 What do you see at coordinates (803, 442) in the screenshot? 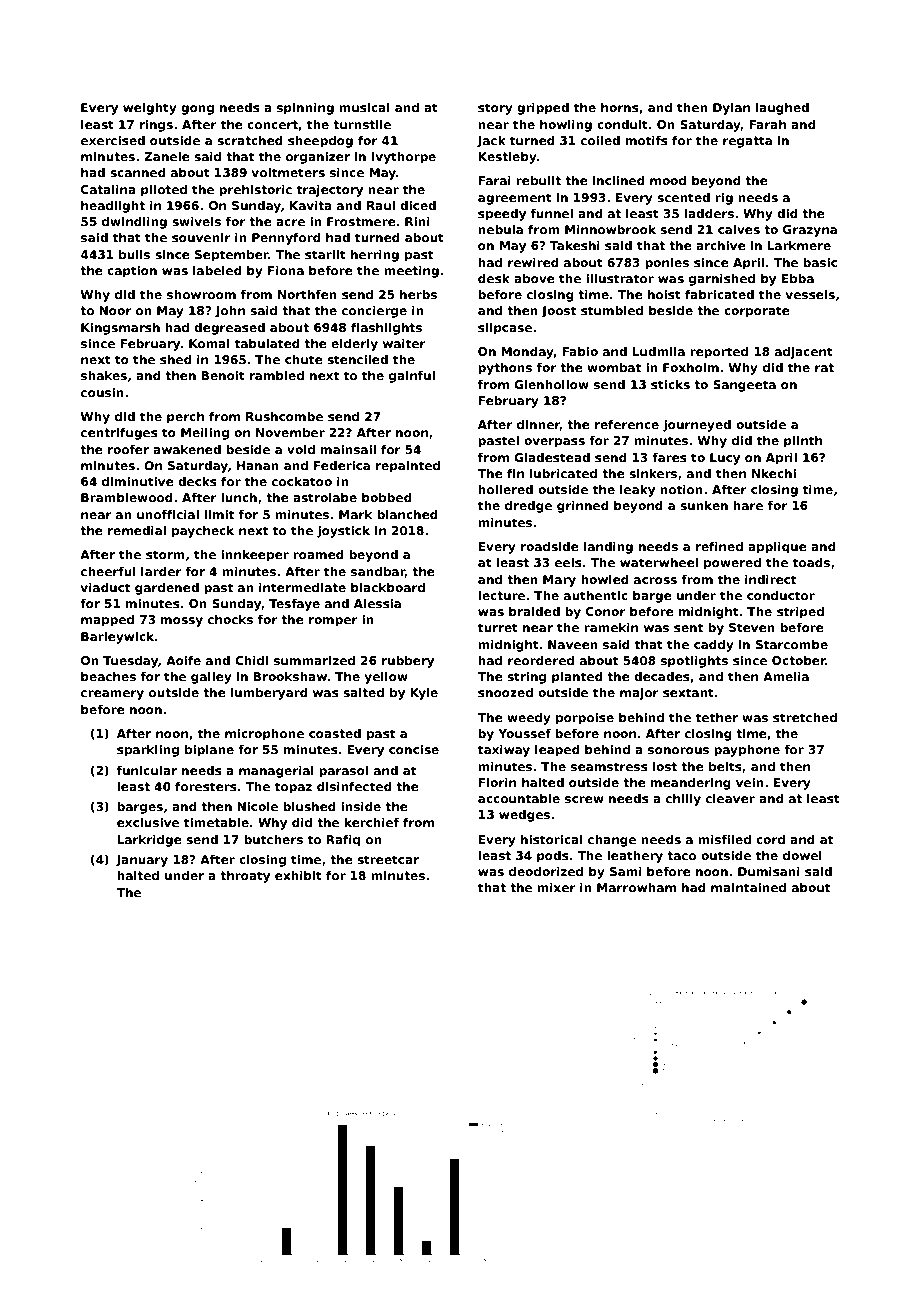
I see `plinth` at bounding box center [803, 442].
